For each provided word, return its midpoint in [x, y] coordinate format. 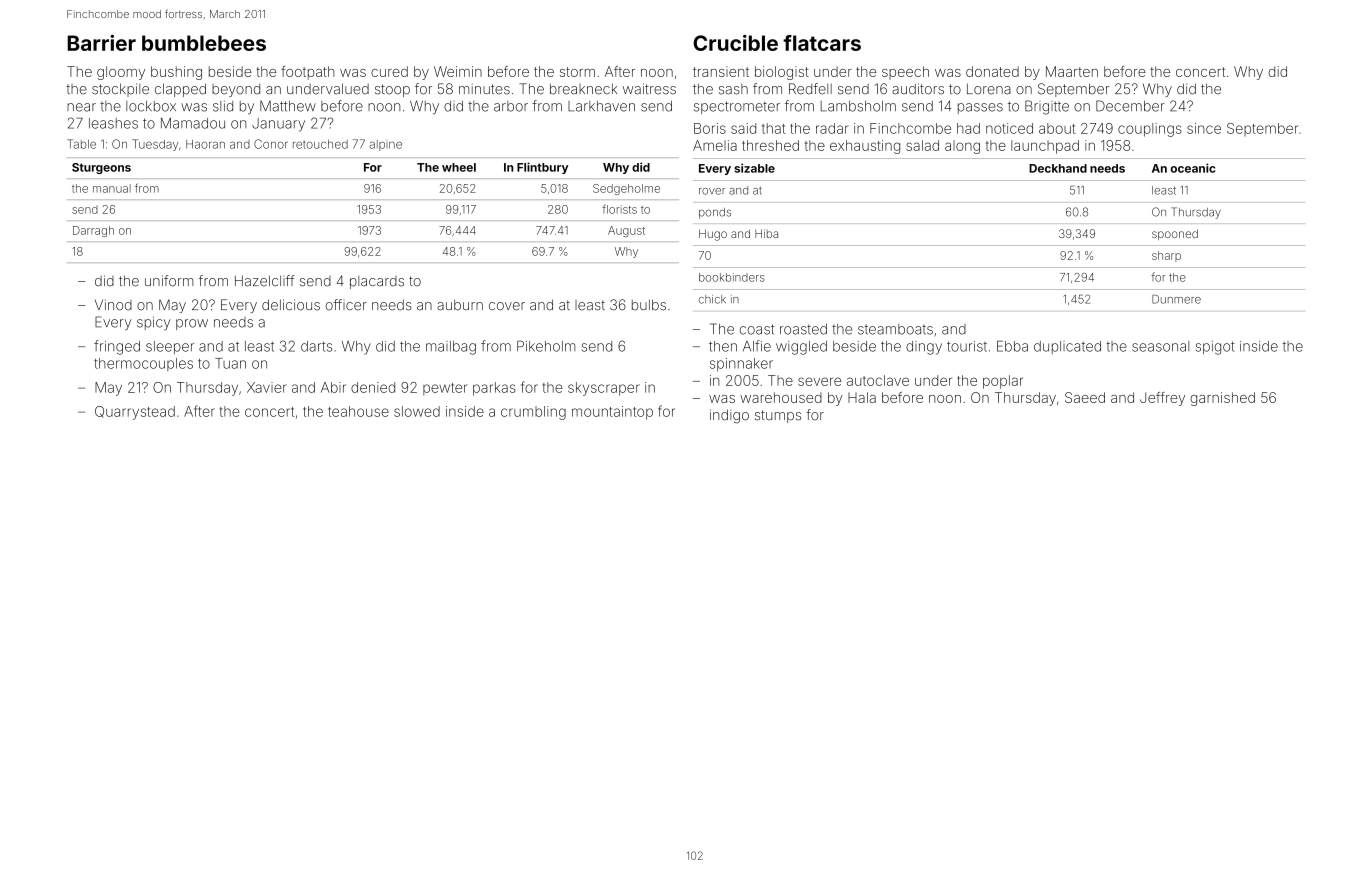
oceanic [1192, 168]
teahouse [358, 411]
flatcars [822, 43]
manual [112, 188]
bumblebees [204, 43]
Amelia [715, 145]
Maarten [1072, 71]
